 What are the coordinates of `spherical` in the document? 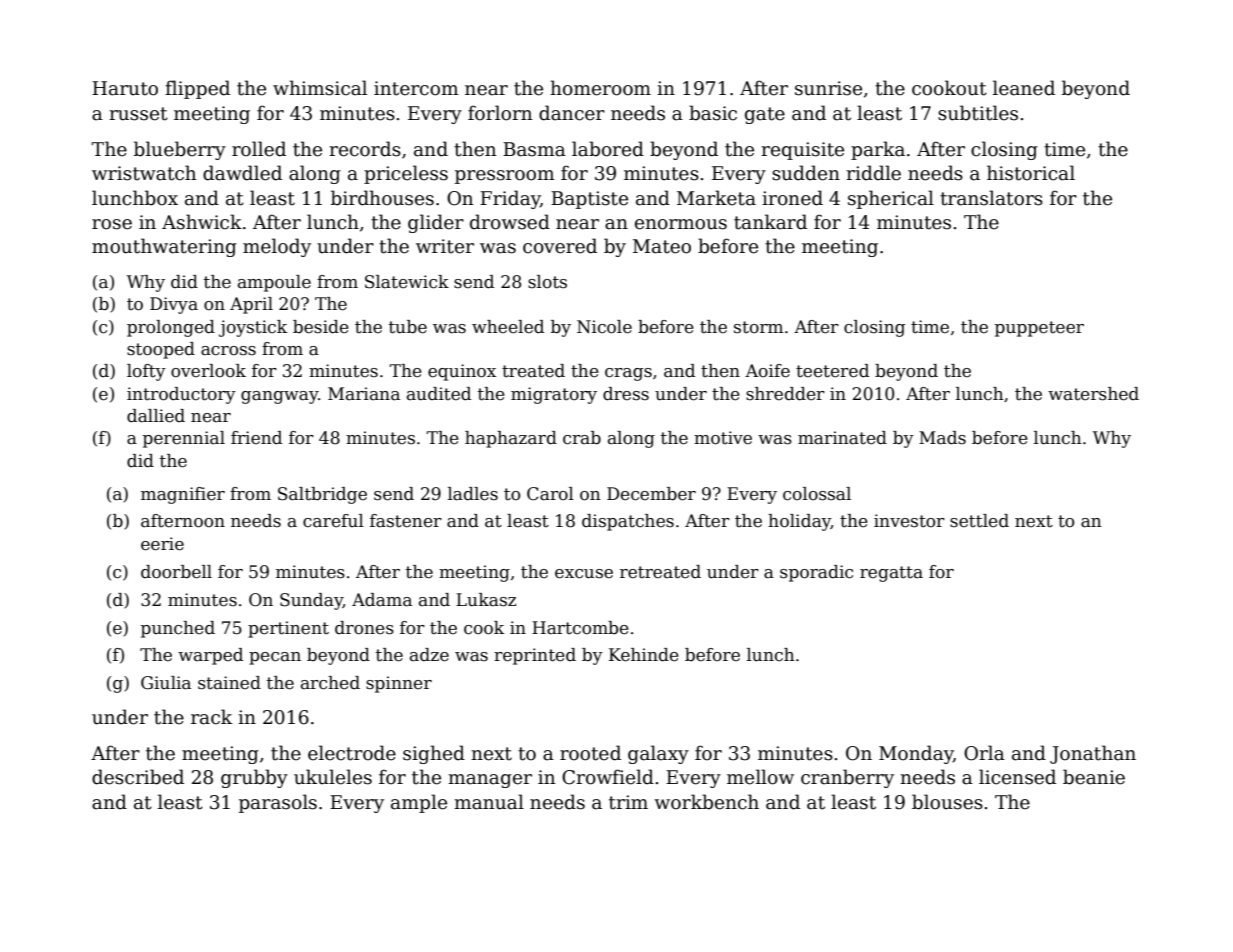 It's located at (891, 199).
